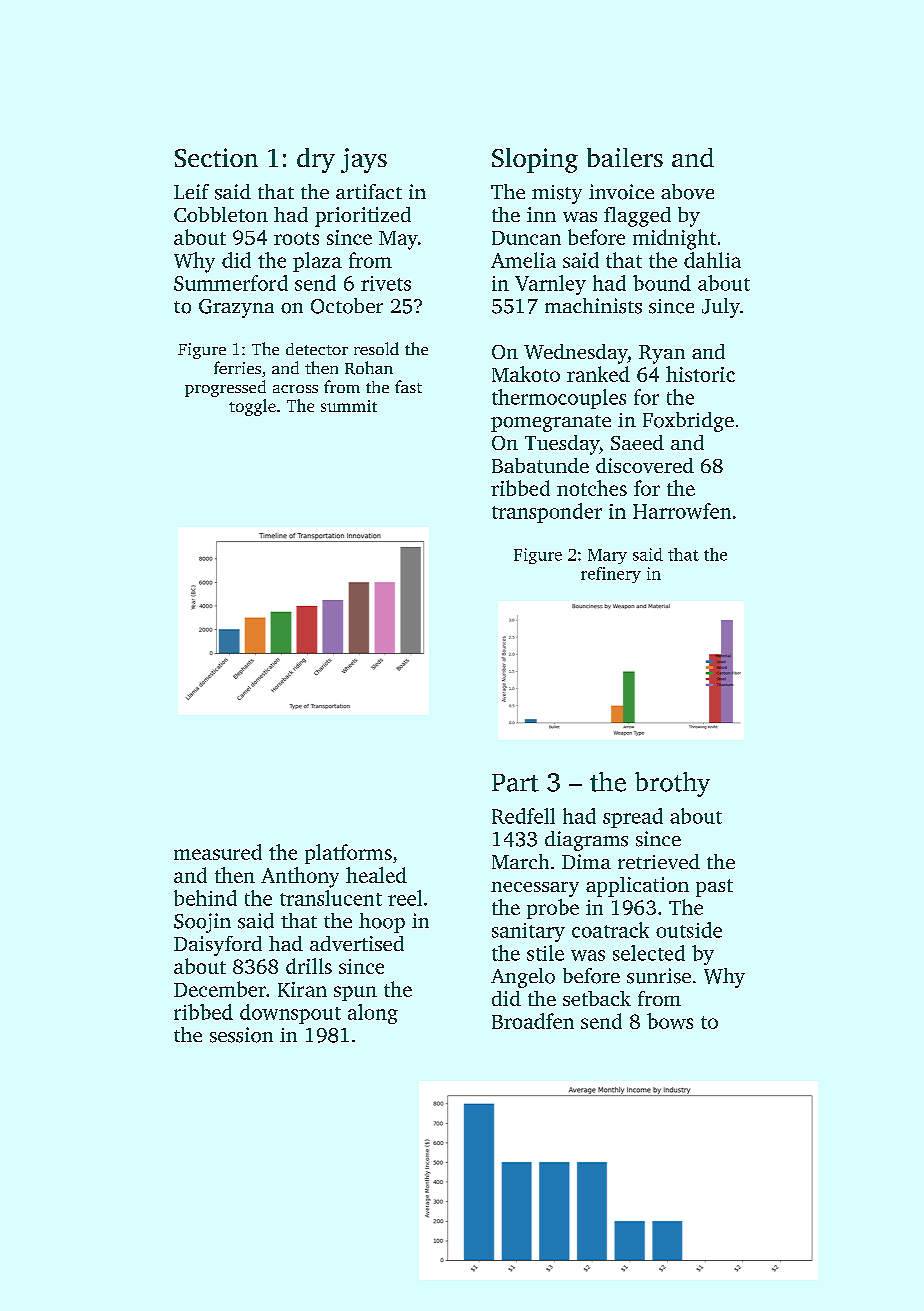  I want to click on Daisyford, so click(218, 946).
